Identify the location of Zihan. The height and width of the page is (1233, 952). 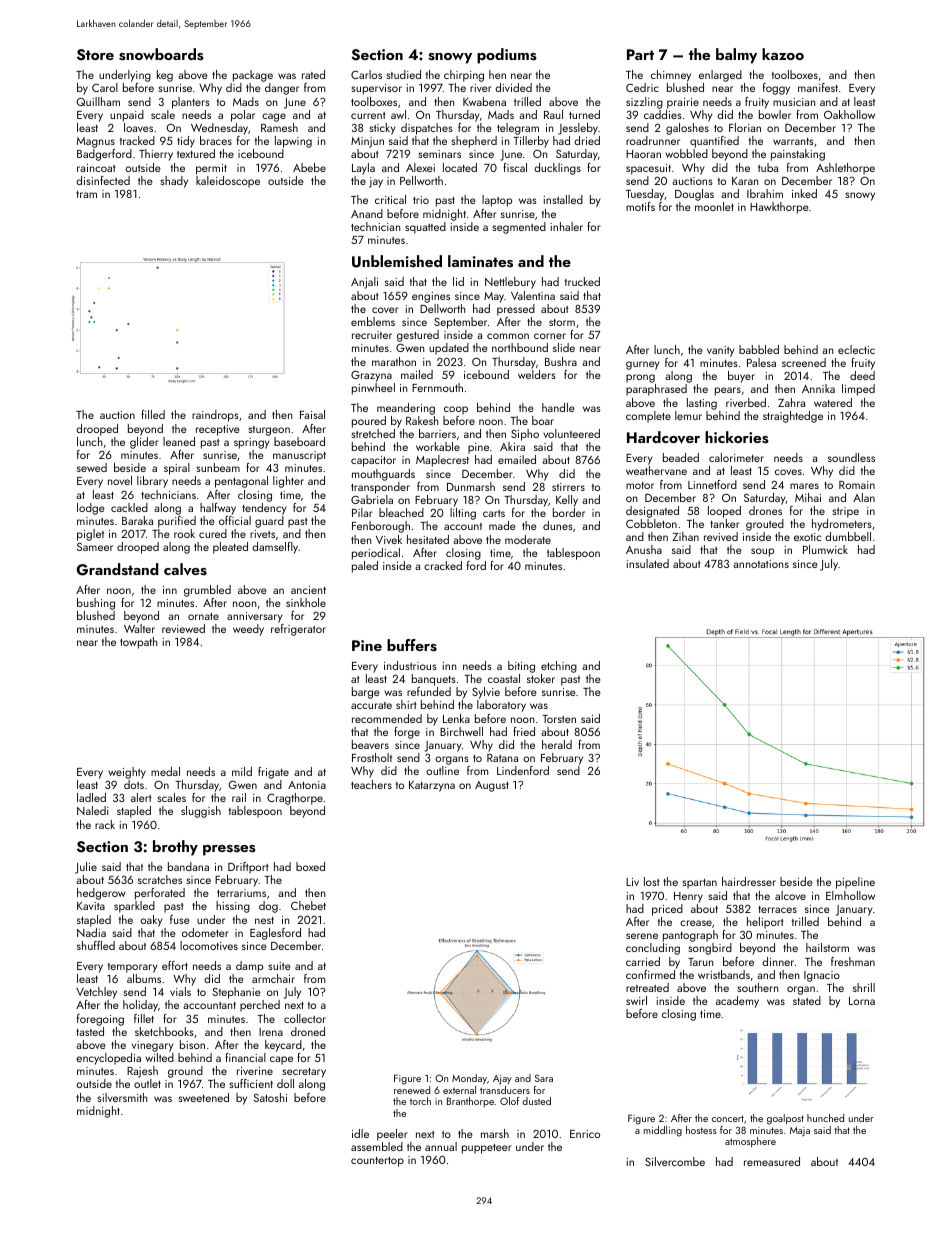
(685, 536).
